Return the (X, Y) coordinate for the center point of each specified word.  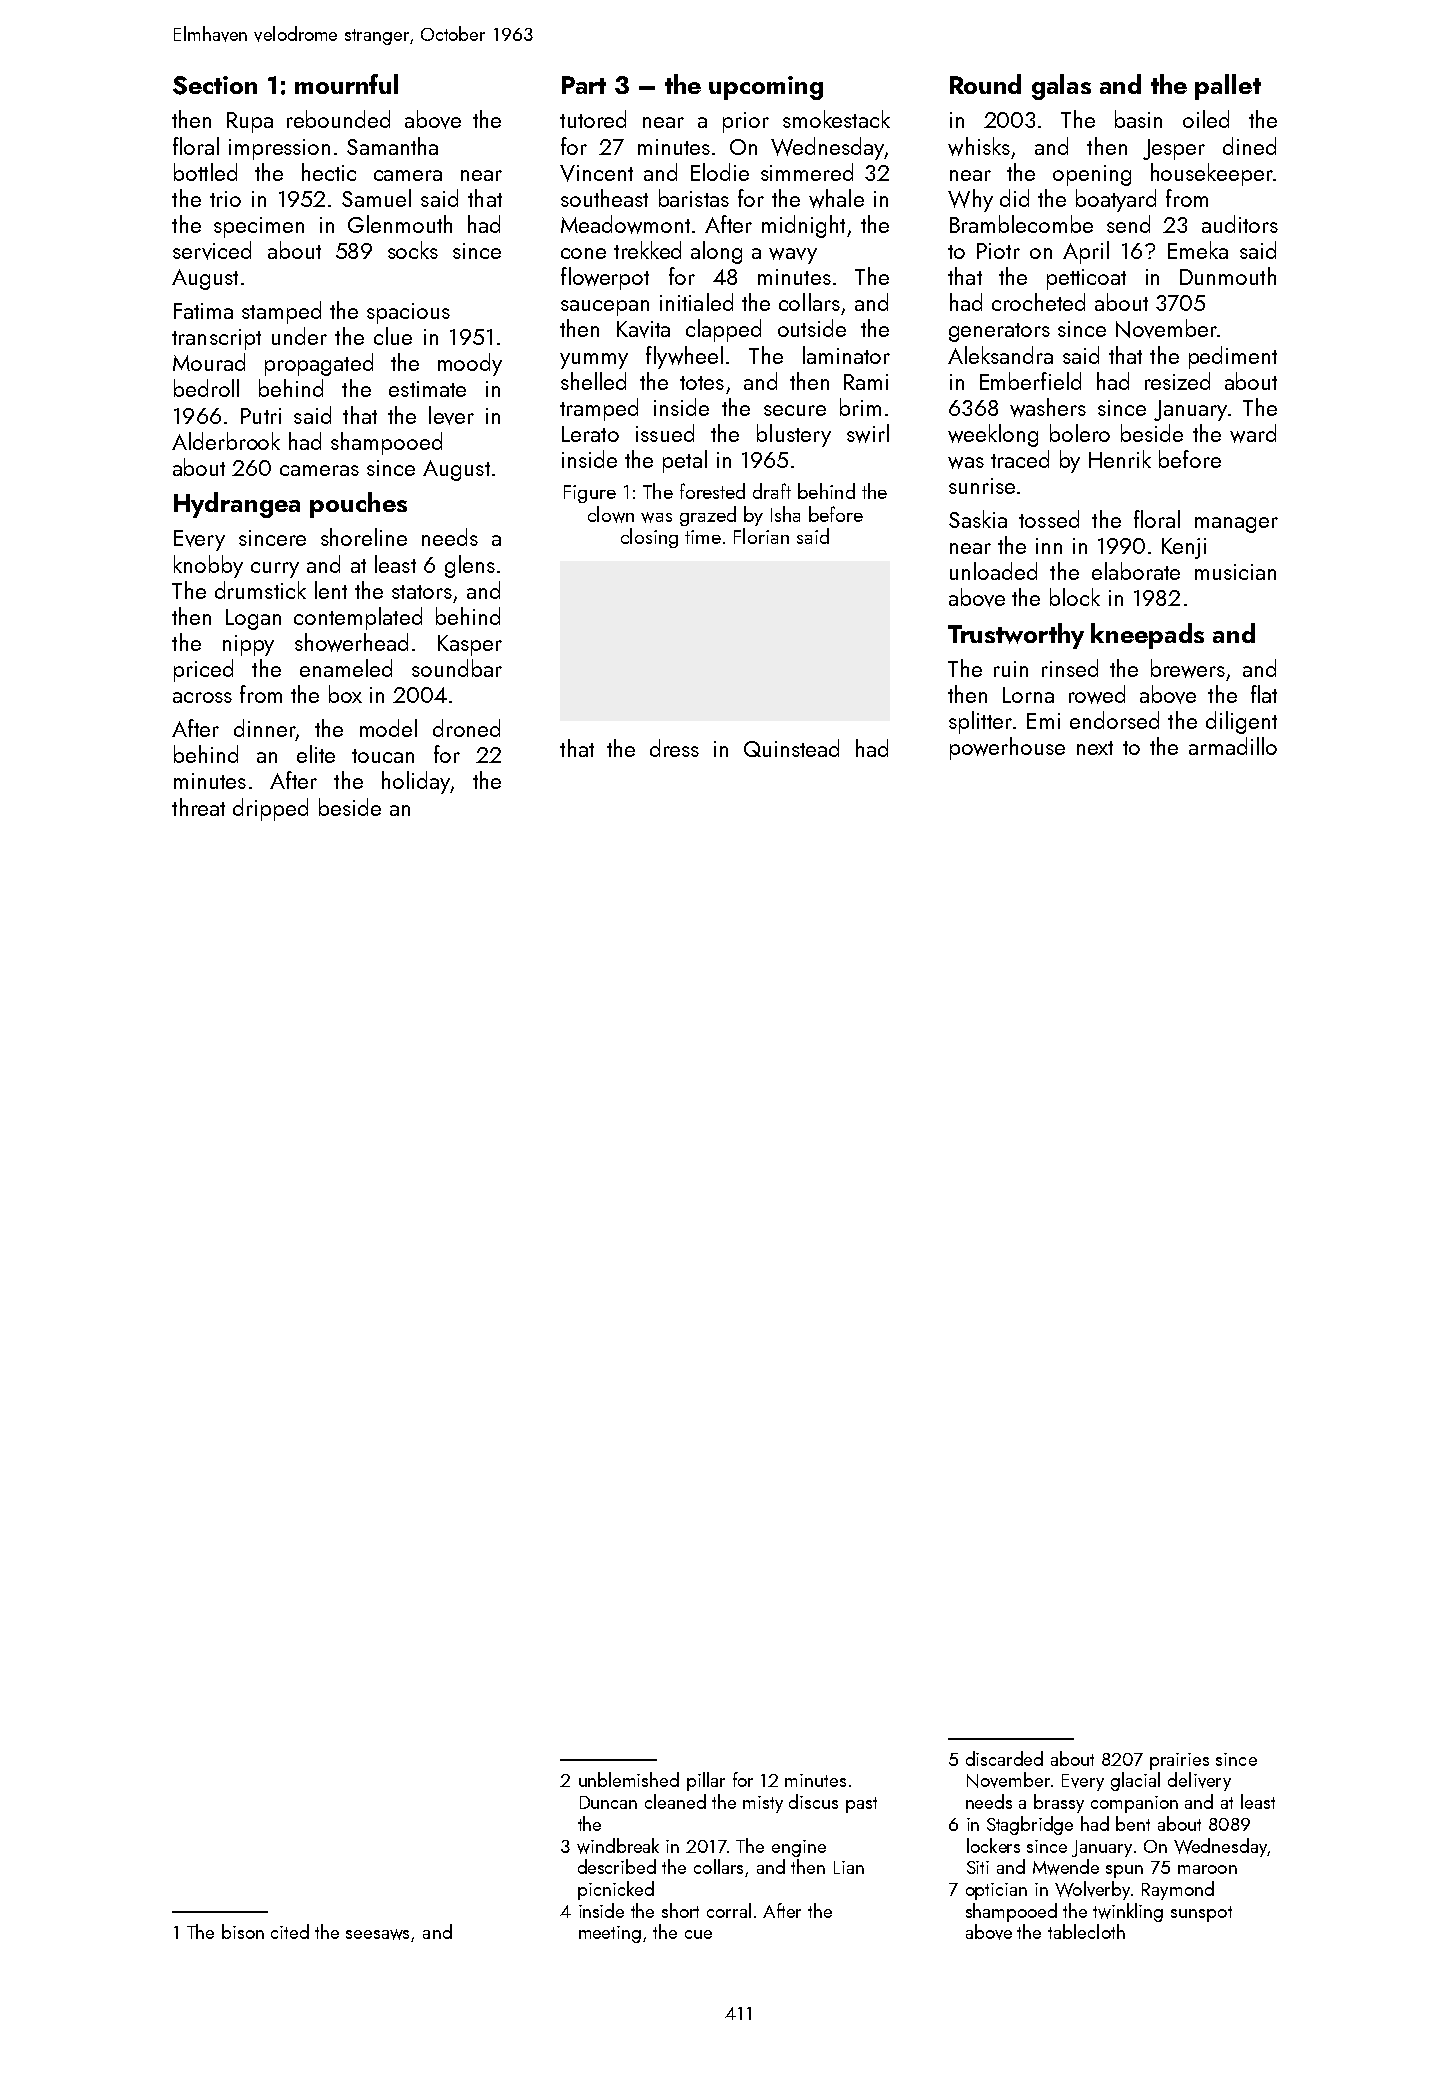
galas (1061, 87)
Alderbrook (226, 441)
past (861, 1805)
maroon (1207, 1869)
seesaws (377, 1934)
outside (812, 328)
